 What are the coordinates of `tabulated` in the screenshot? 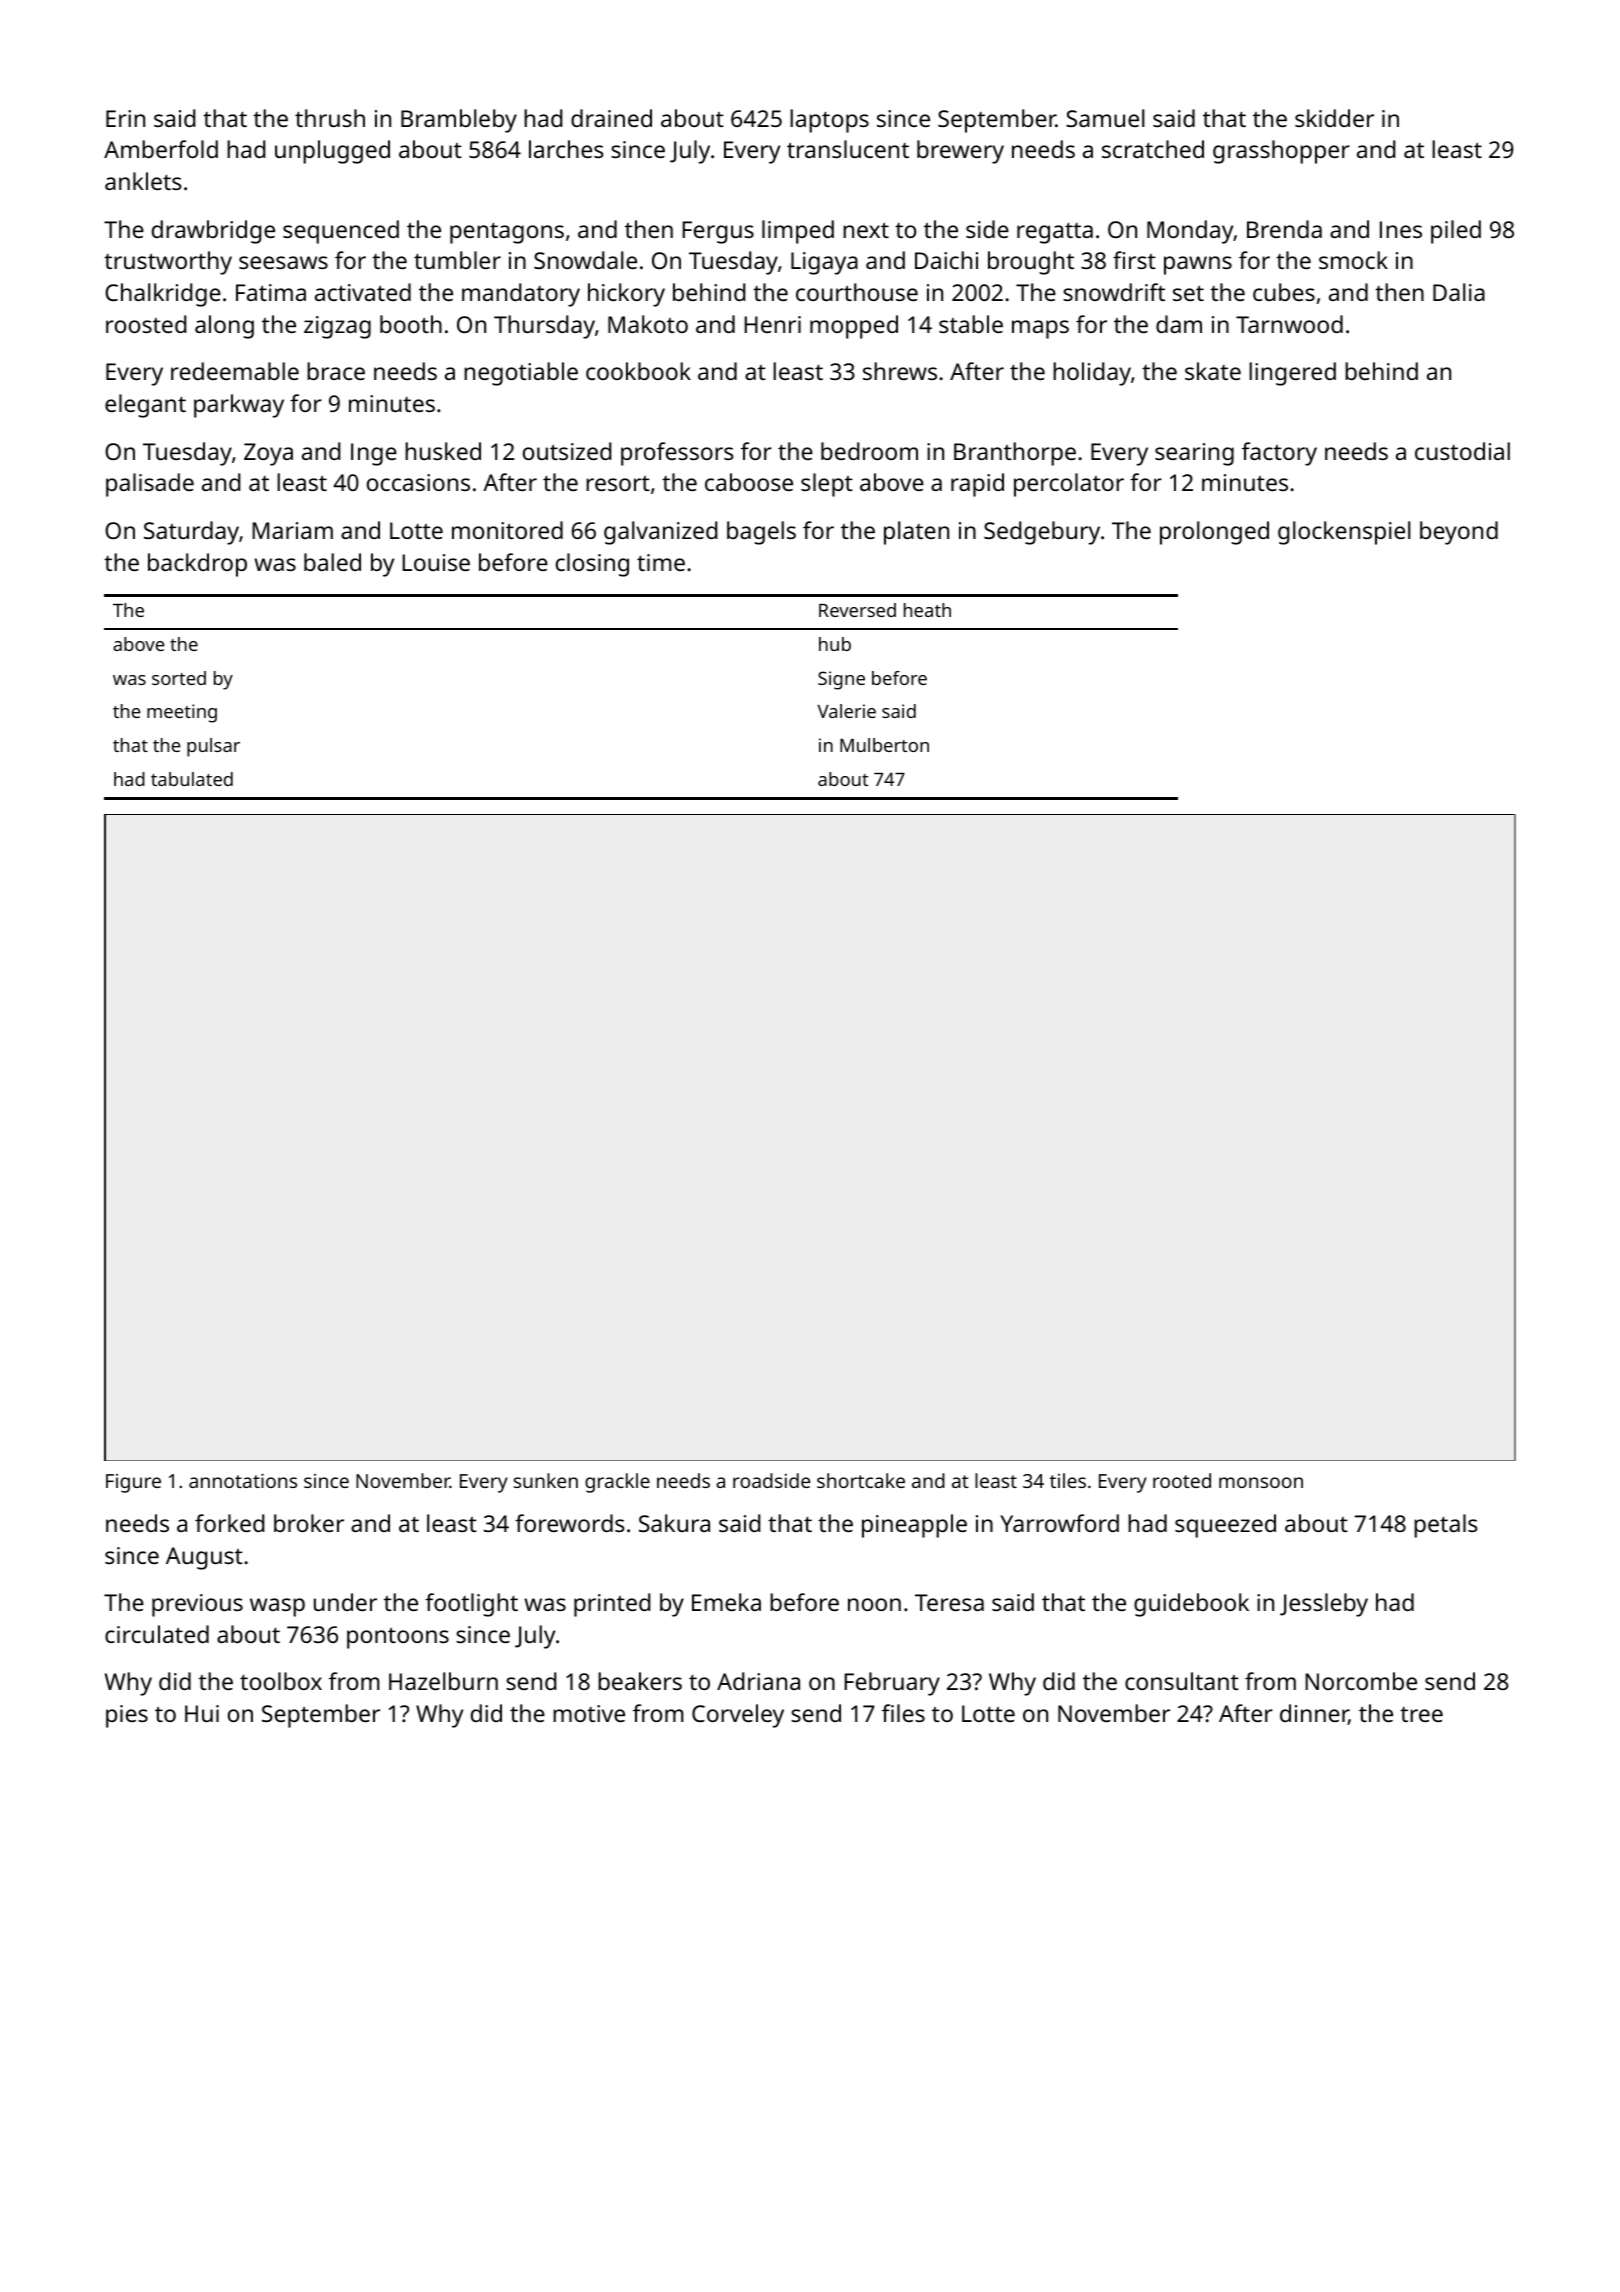 It's located at (192, 779).
